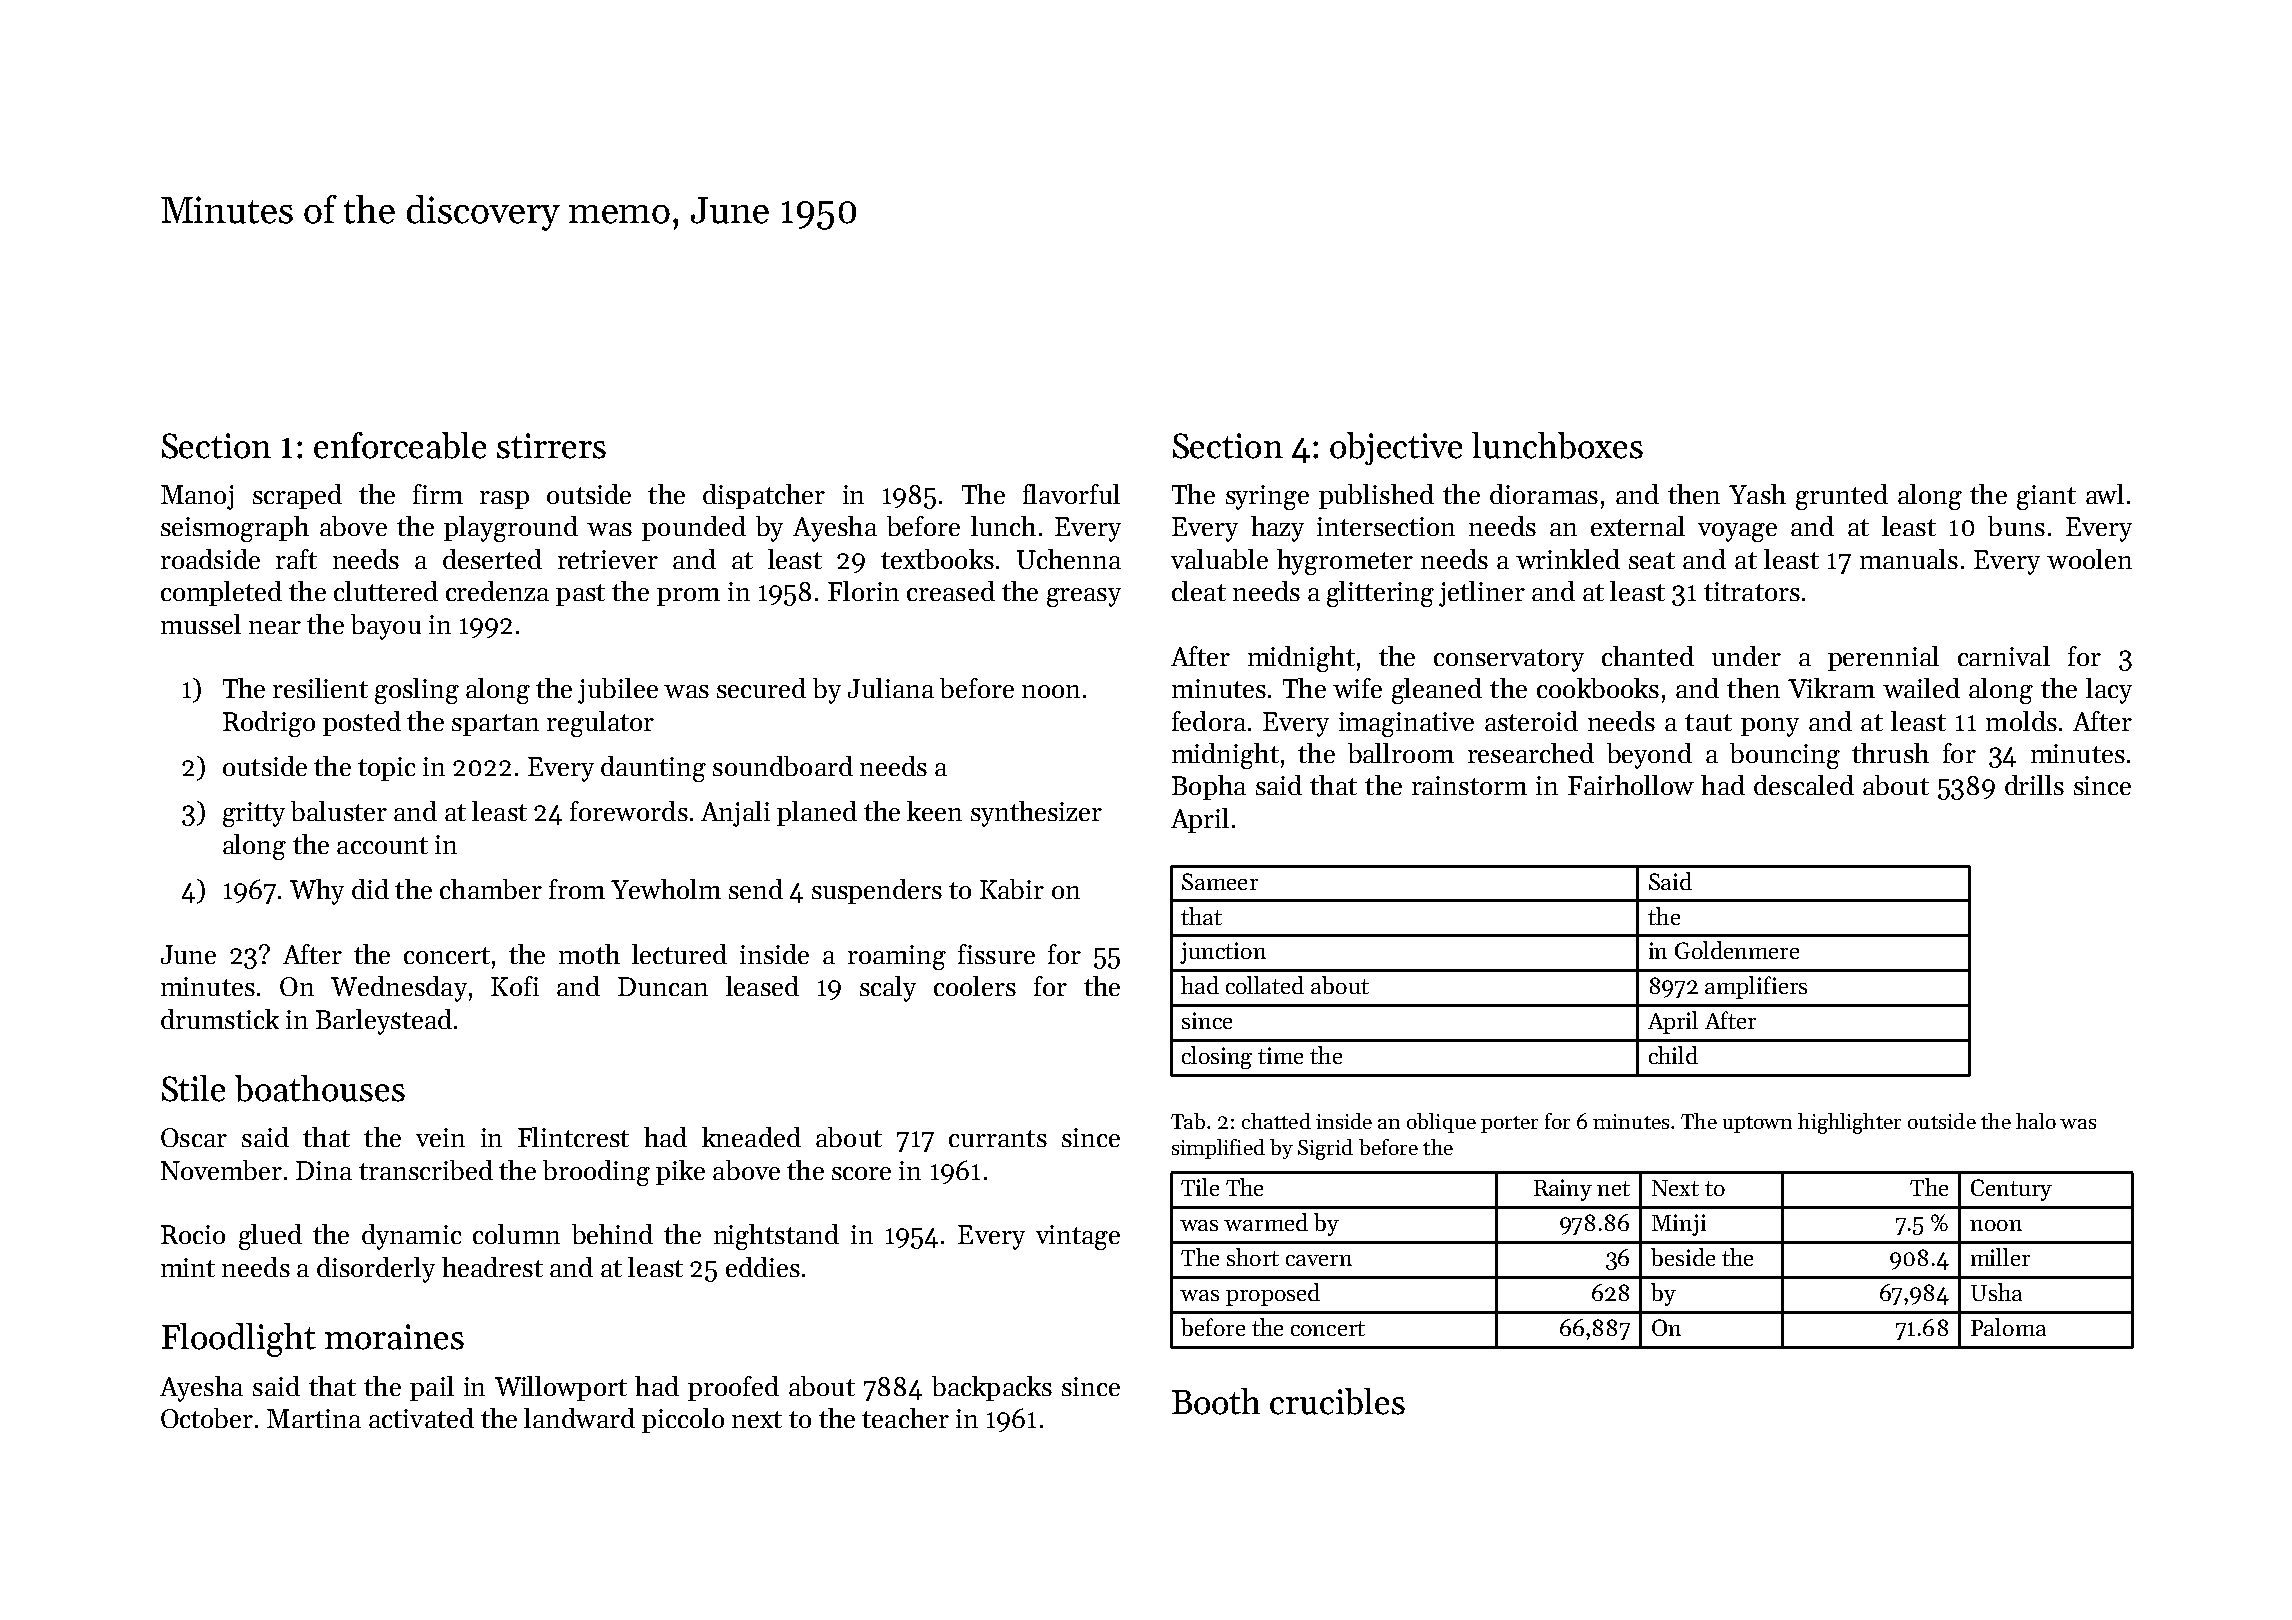 The height and width of the page is (1620, 2292). I want to click on Goldenmere, so click(1737, 950).
